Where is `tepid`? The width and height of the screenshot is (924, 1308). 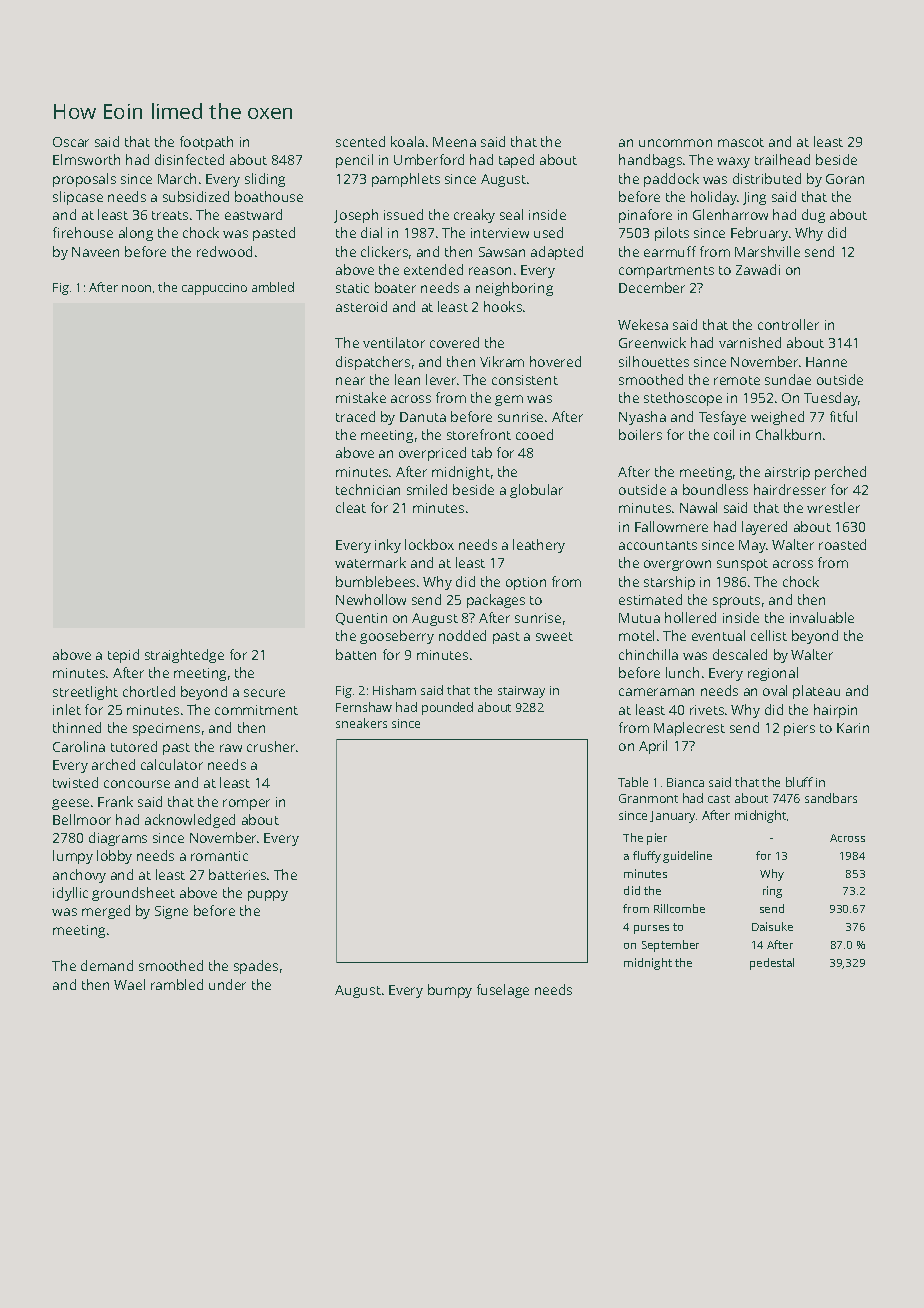 tepid is located at coordinates (123, 656).
